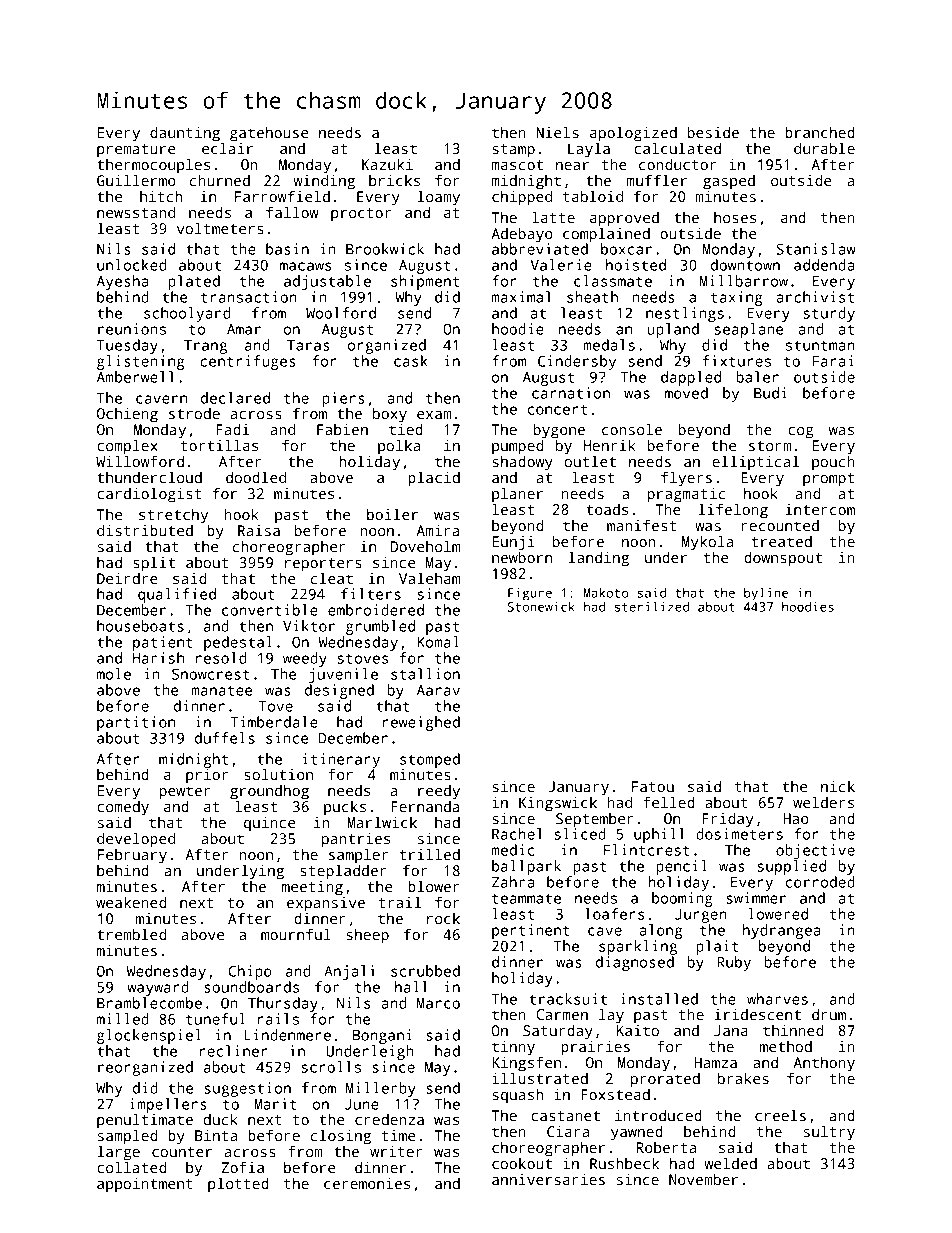 Image resolution: width=952 pixels, height=1233 pixels. I want to click on reedy, so click(439, 792).
